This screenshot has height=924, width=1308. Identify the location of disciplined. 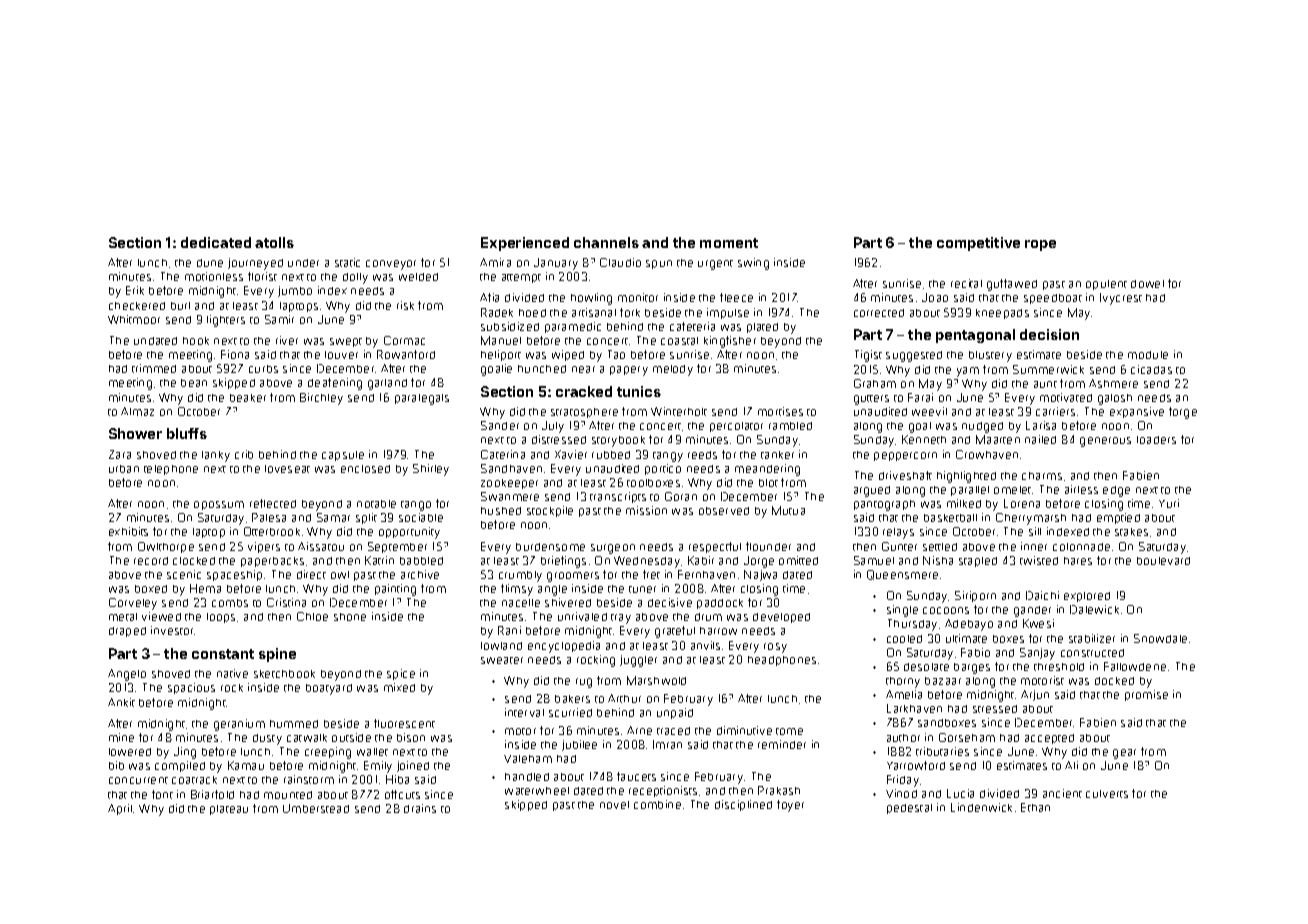
(743, 805).
